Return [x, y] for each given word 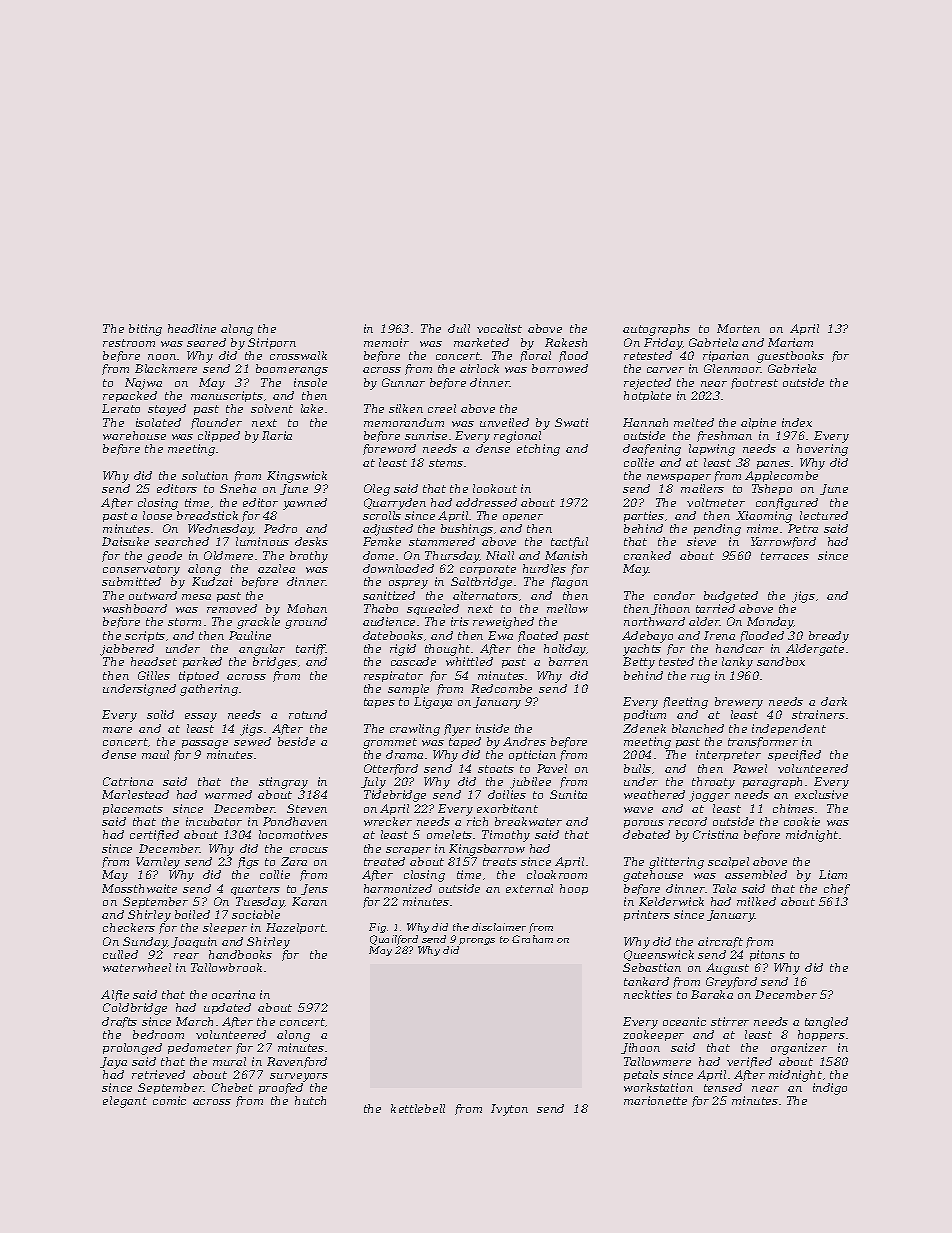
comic [169, 1100]
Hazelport [295, 928]
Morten [738, 328]
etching [538, 450]
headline [192, 328]
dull [459, 328]
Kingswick [297, 477]
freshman [724, 436]
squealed [433, 609]
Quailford [394, 940]
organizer [799, 1049]
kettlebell [418, 1108]
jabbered [127, 650]
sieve [701, 541]
